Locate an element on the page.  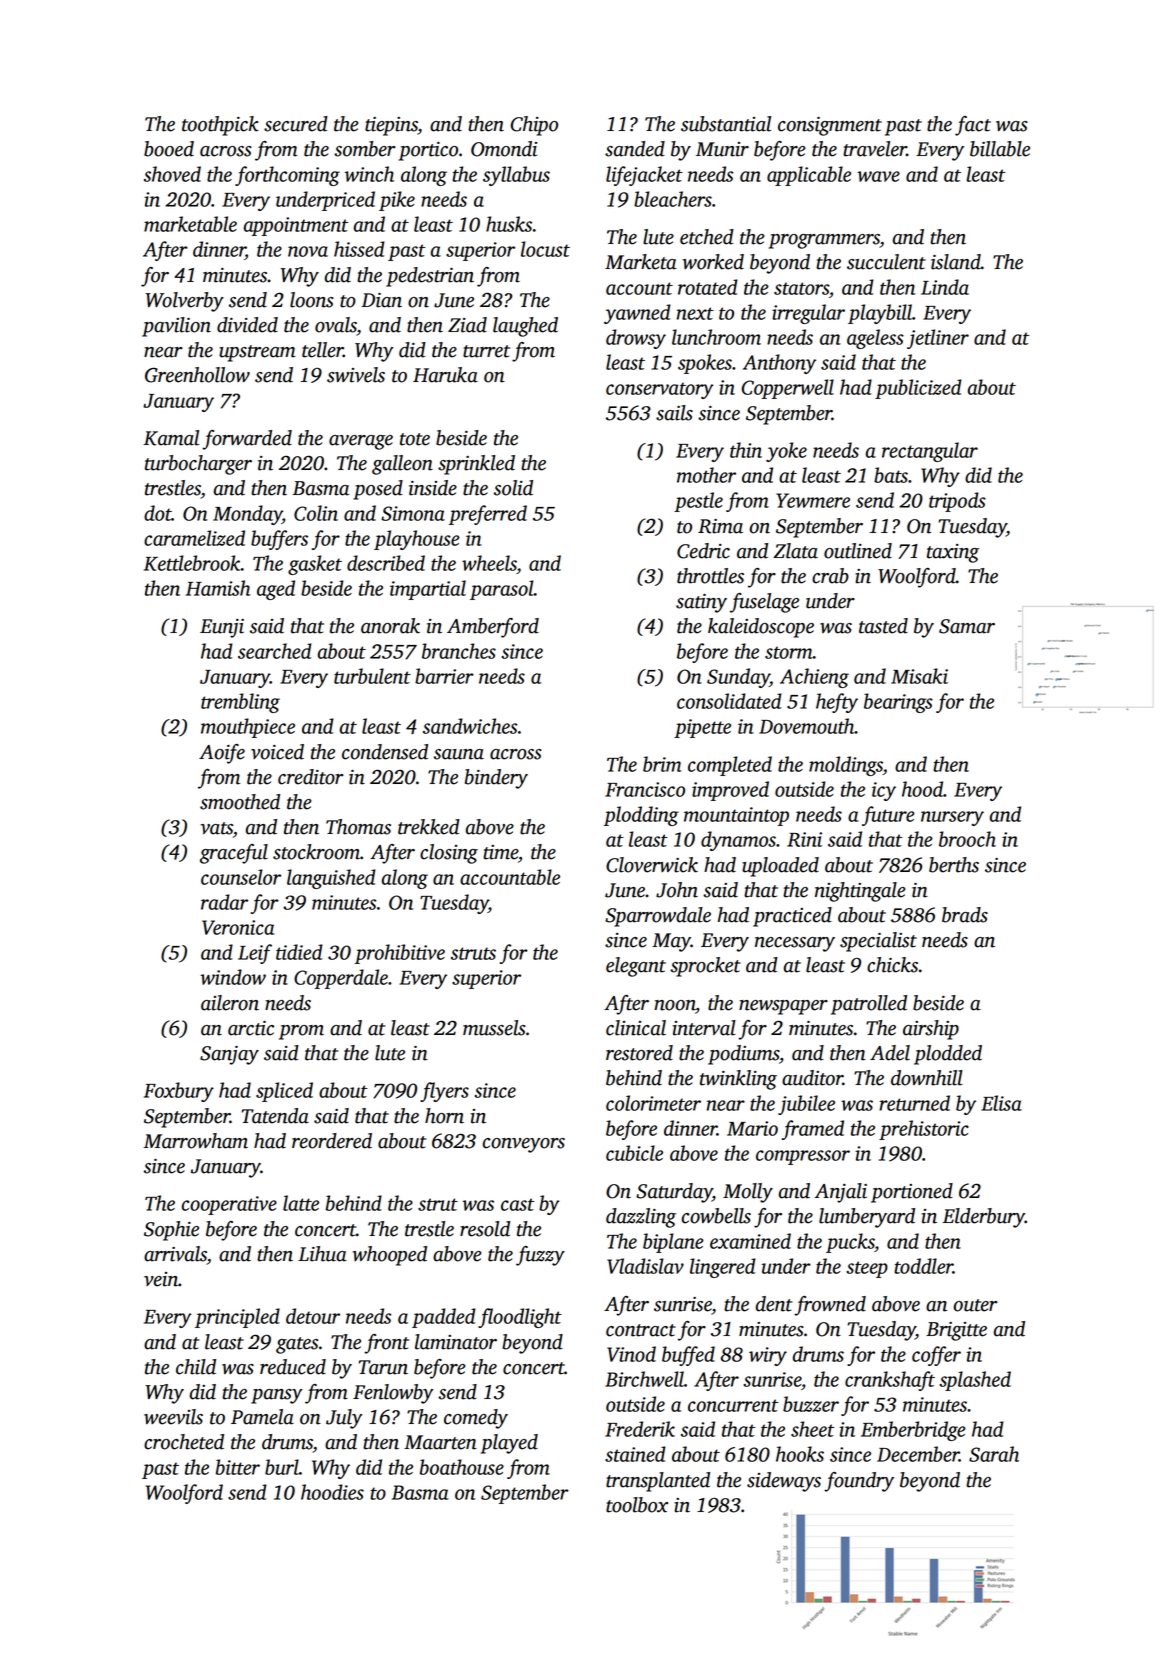
Foxbury is located at coordinates (179, 1092).
